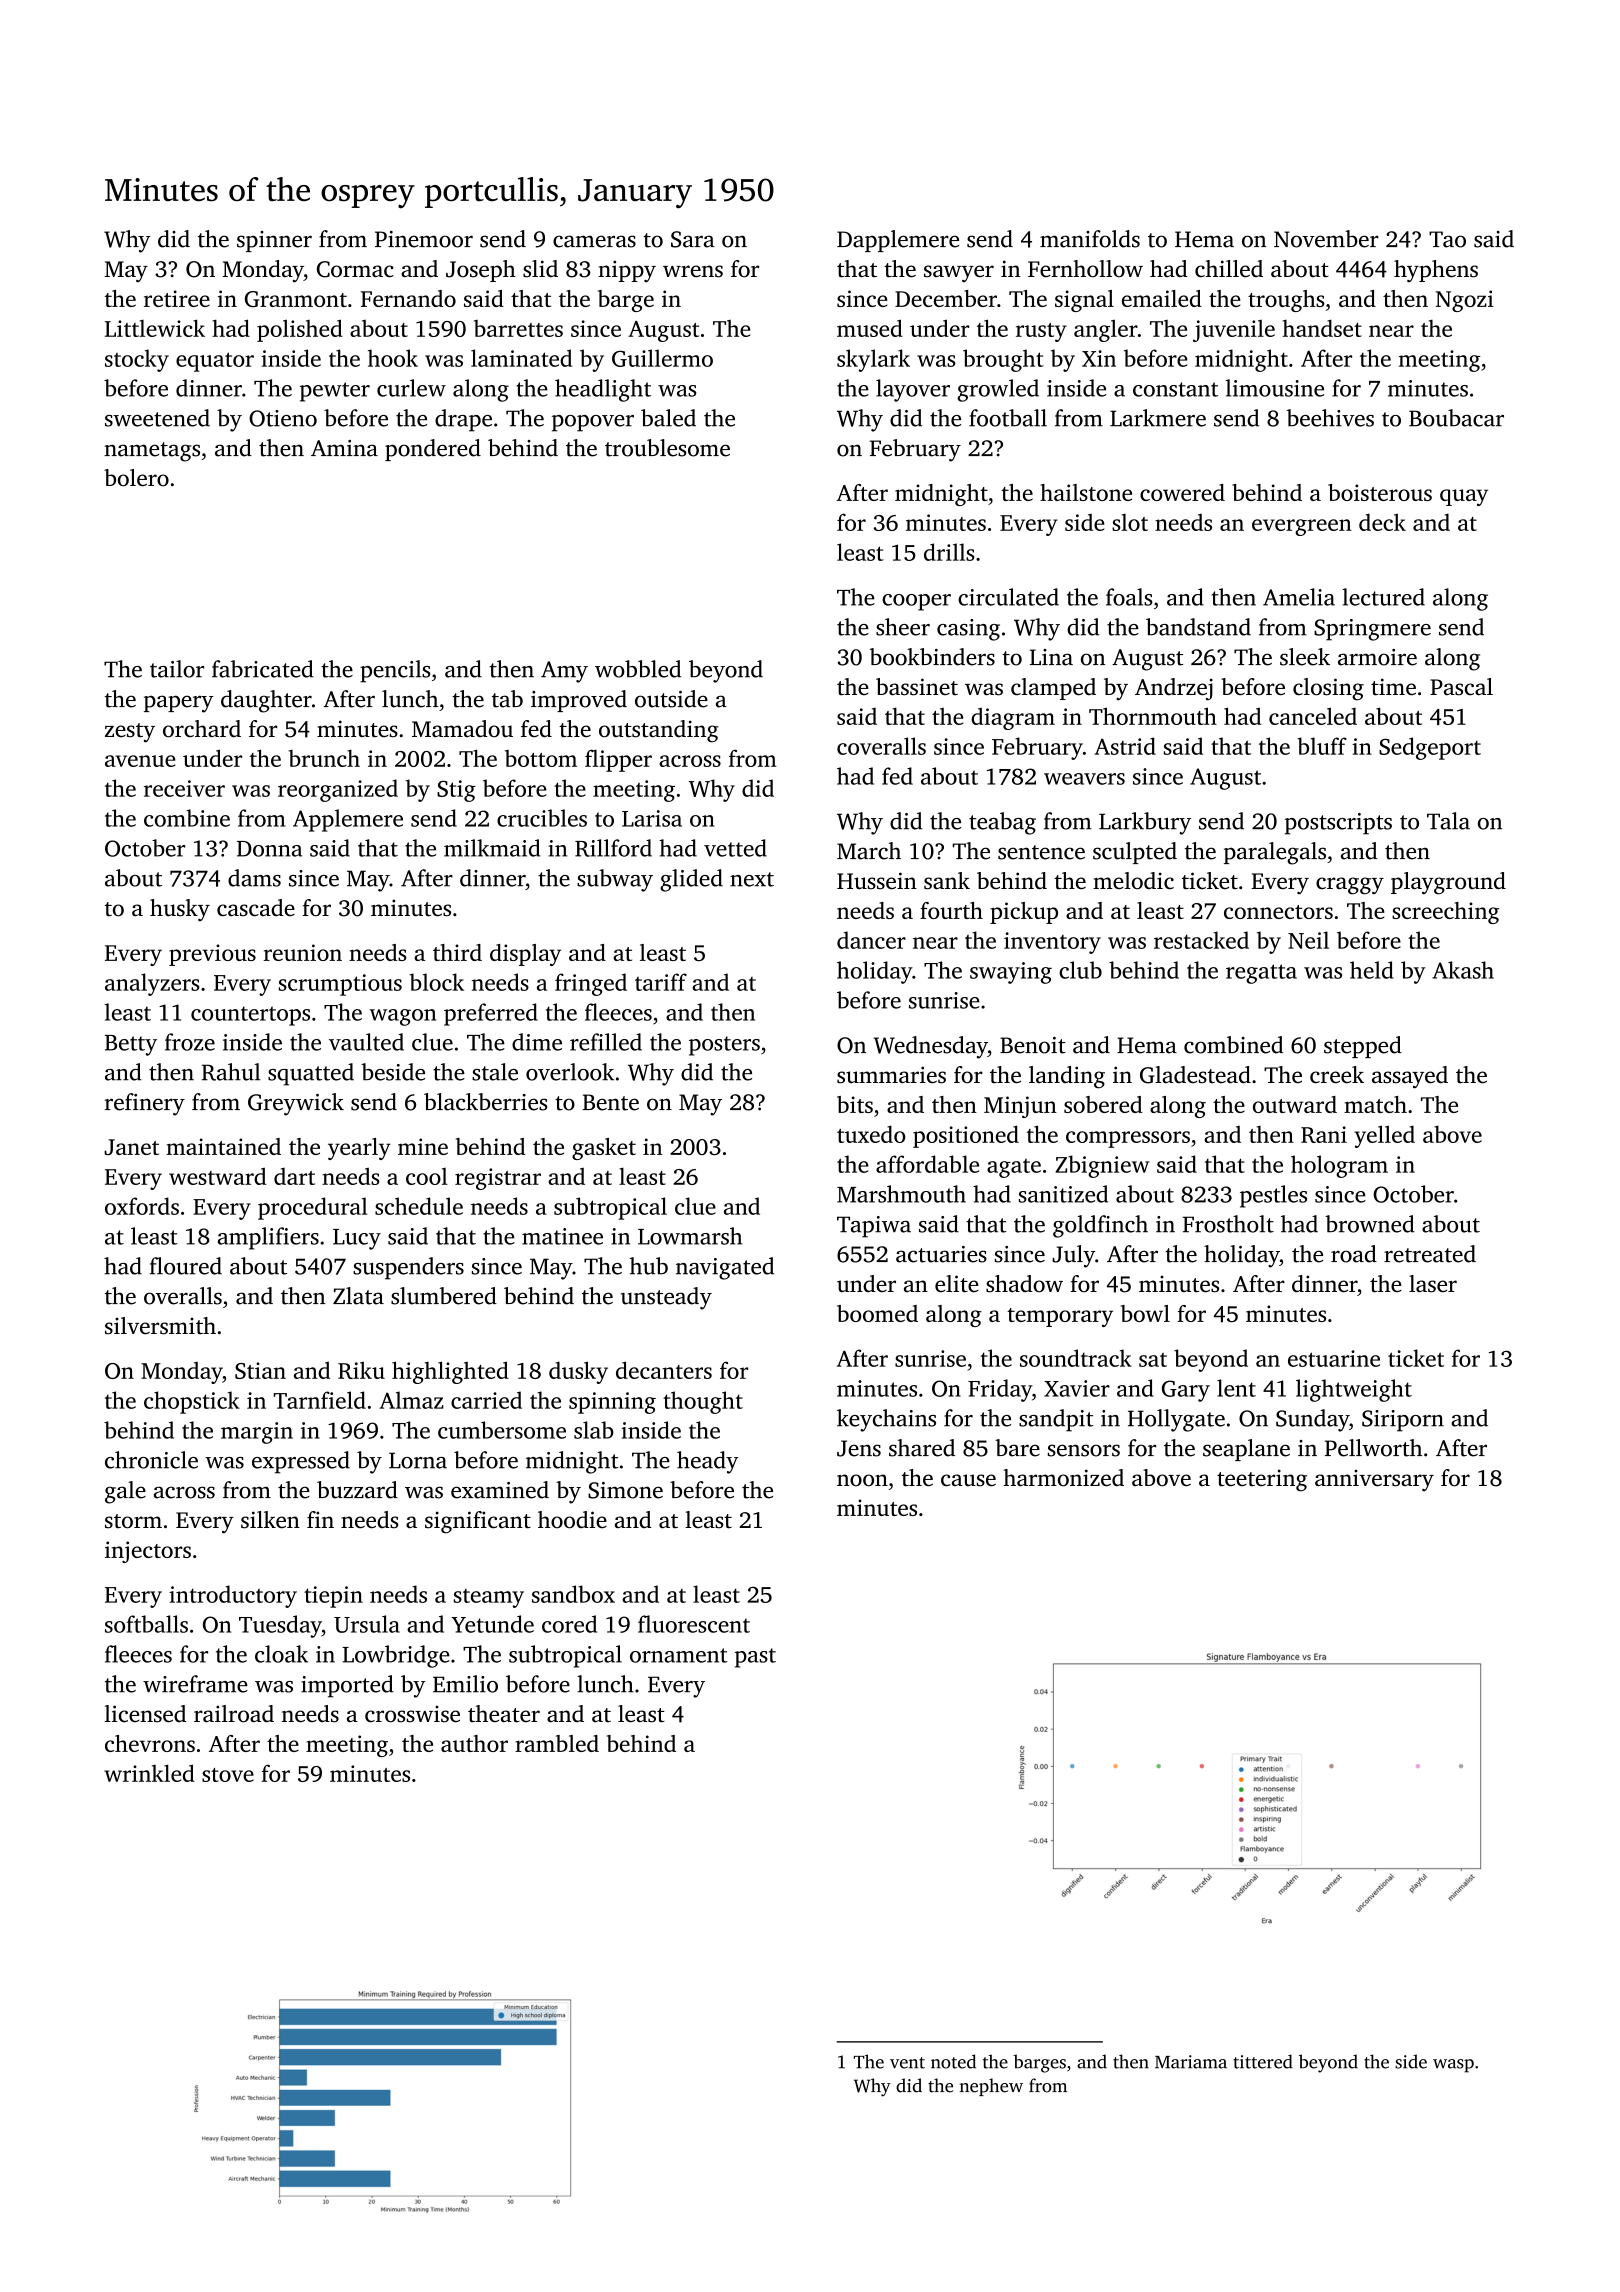 Image resolution: width=1620 pixels, height=2292 pixels. I want to click on noted, so click(953, 2061).
